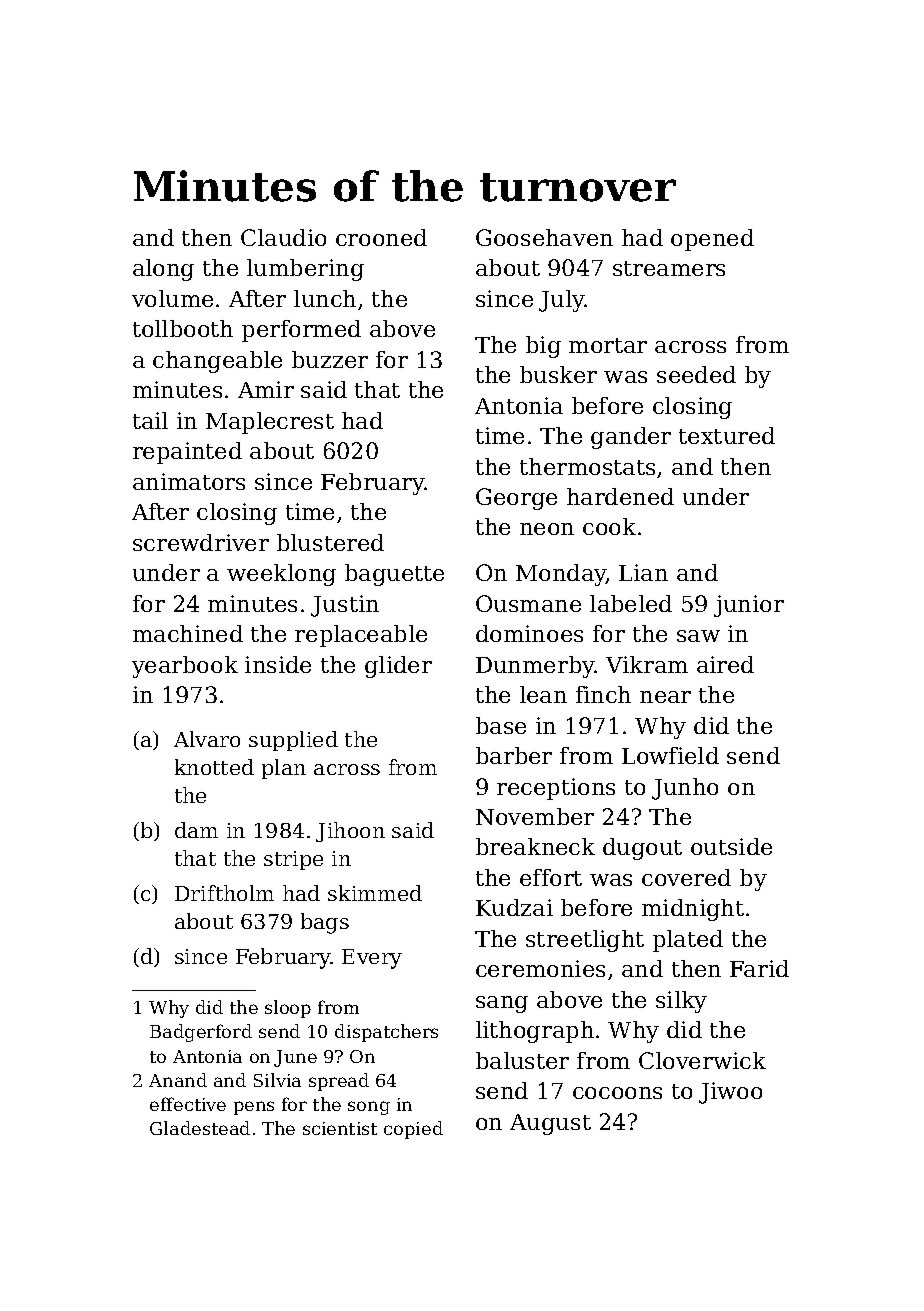  What do you see at coordinates (698, 636) in the screenshot?
I see `saw` at bounding box center [698, 636].
